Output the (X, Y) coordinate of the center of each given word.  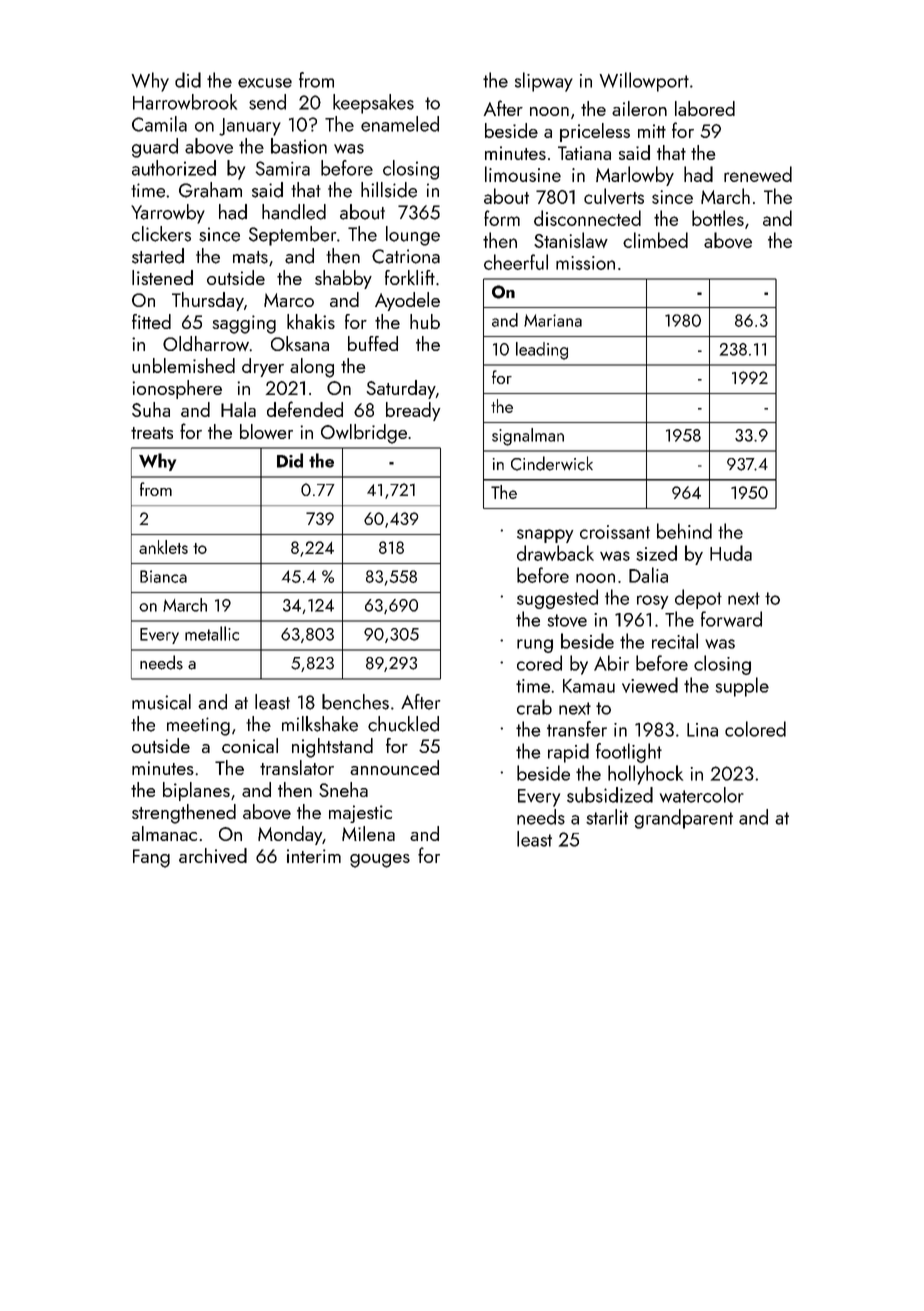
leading (542, 351)
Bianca (163, 576)
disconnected (587, 218)
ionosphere (177, 389)
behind (684, 531)
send (267, 102)
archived (213, 855)
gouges (380, 861)
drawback (555, 553)
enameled (400, 124)
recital (675, 641)
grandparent (683, 819)
